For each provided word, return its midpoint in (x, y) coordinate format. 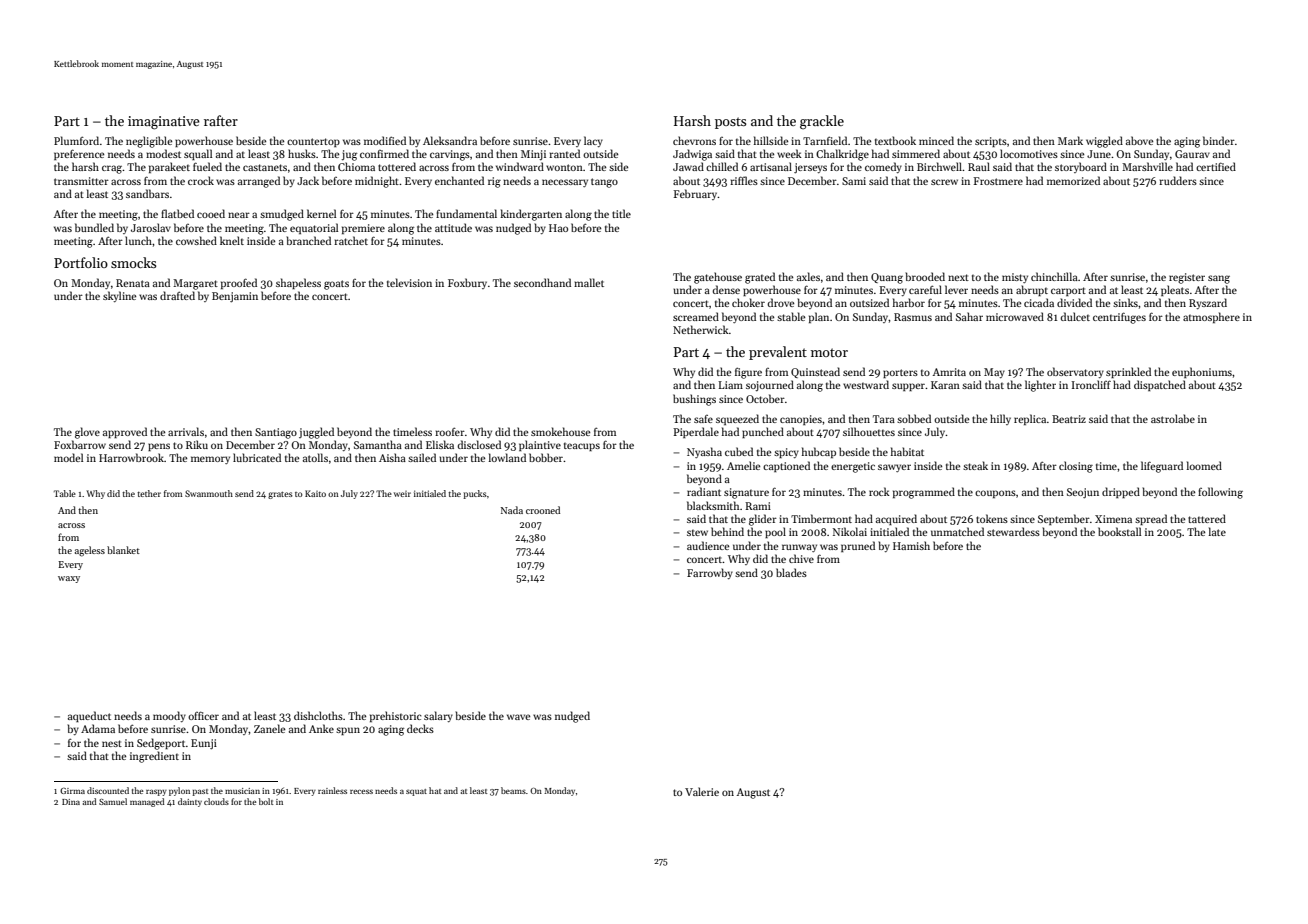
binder (1219, 140)
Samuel (113, 801)
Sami (854, 181)
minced (936, 140)
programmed (924, 493)
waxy (69, 579)
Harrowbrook (131, 457)
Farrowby (710, 573)
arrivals (186, 431)
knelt (232, 240)
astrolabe (1173, 418)
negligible (149, 142)
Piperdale (696, 432)
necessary (565, 183)
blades (791, 572)
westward (866, 384)
